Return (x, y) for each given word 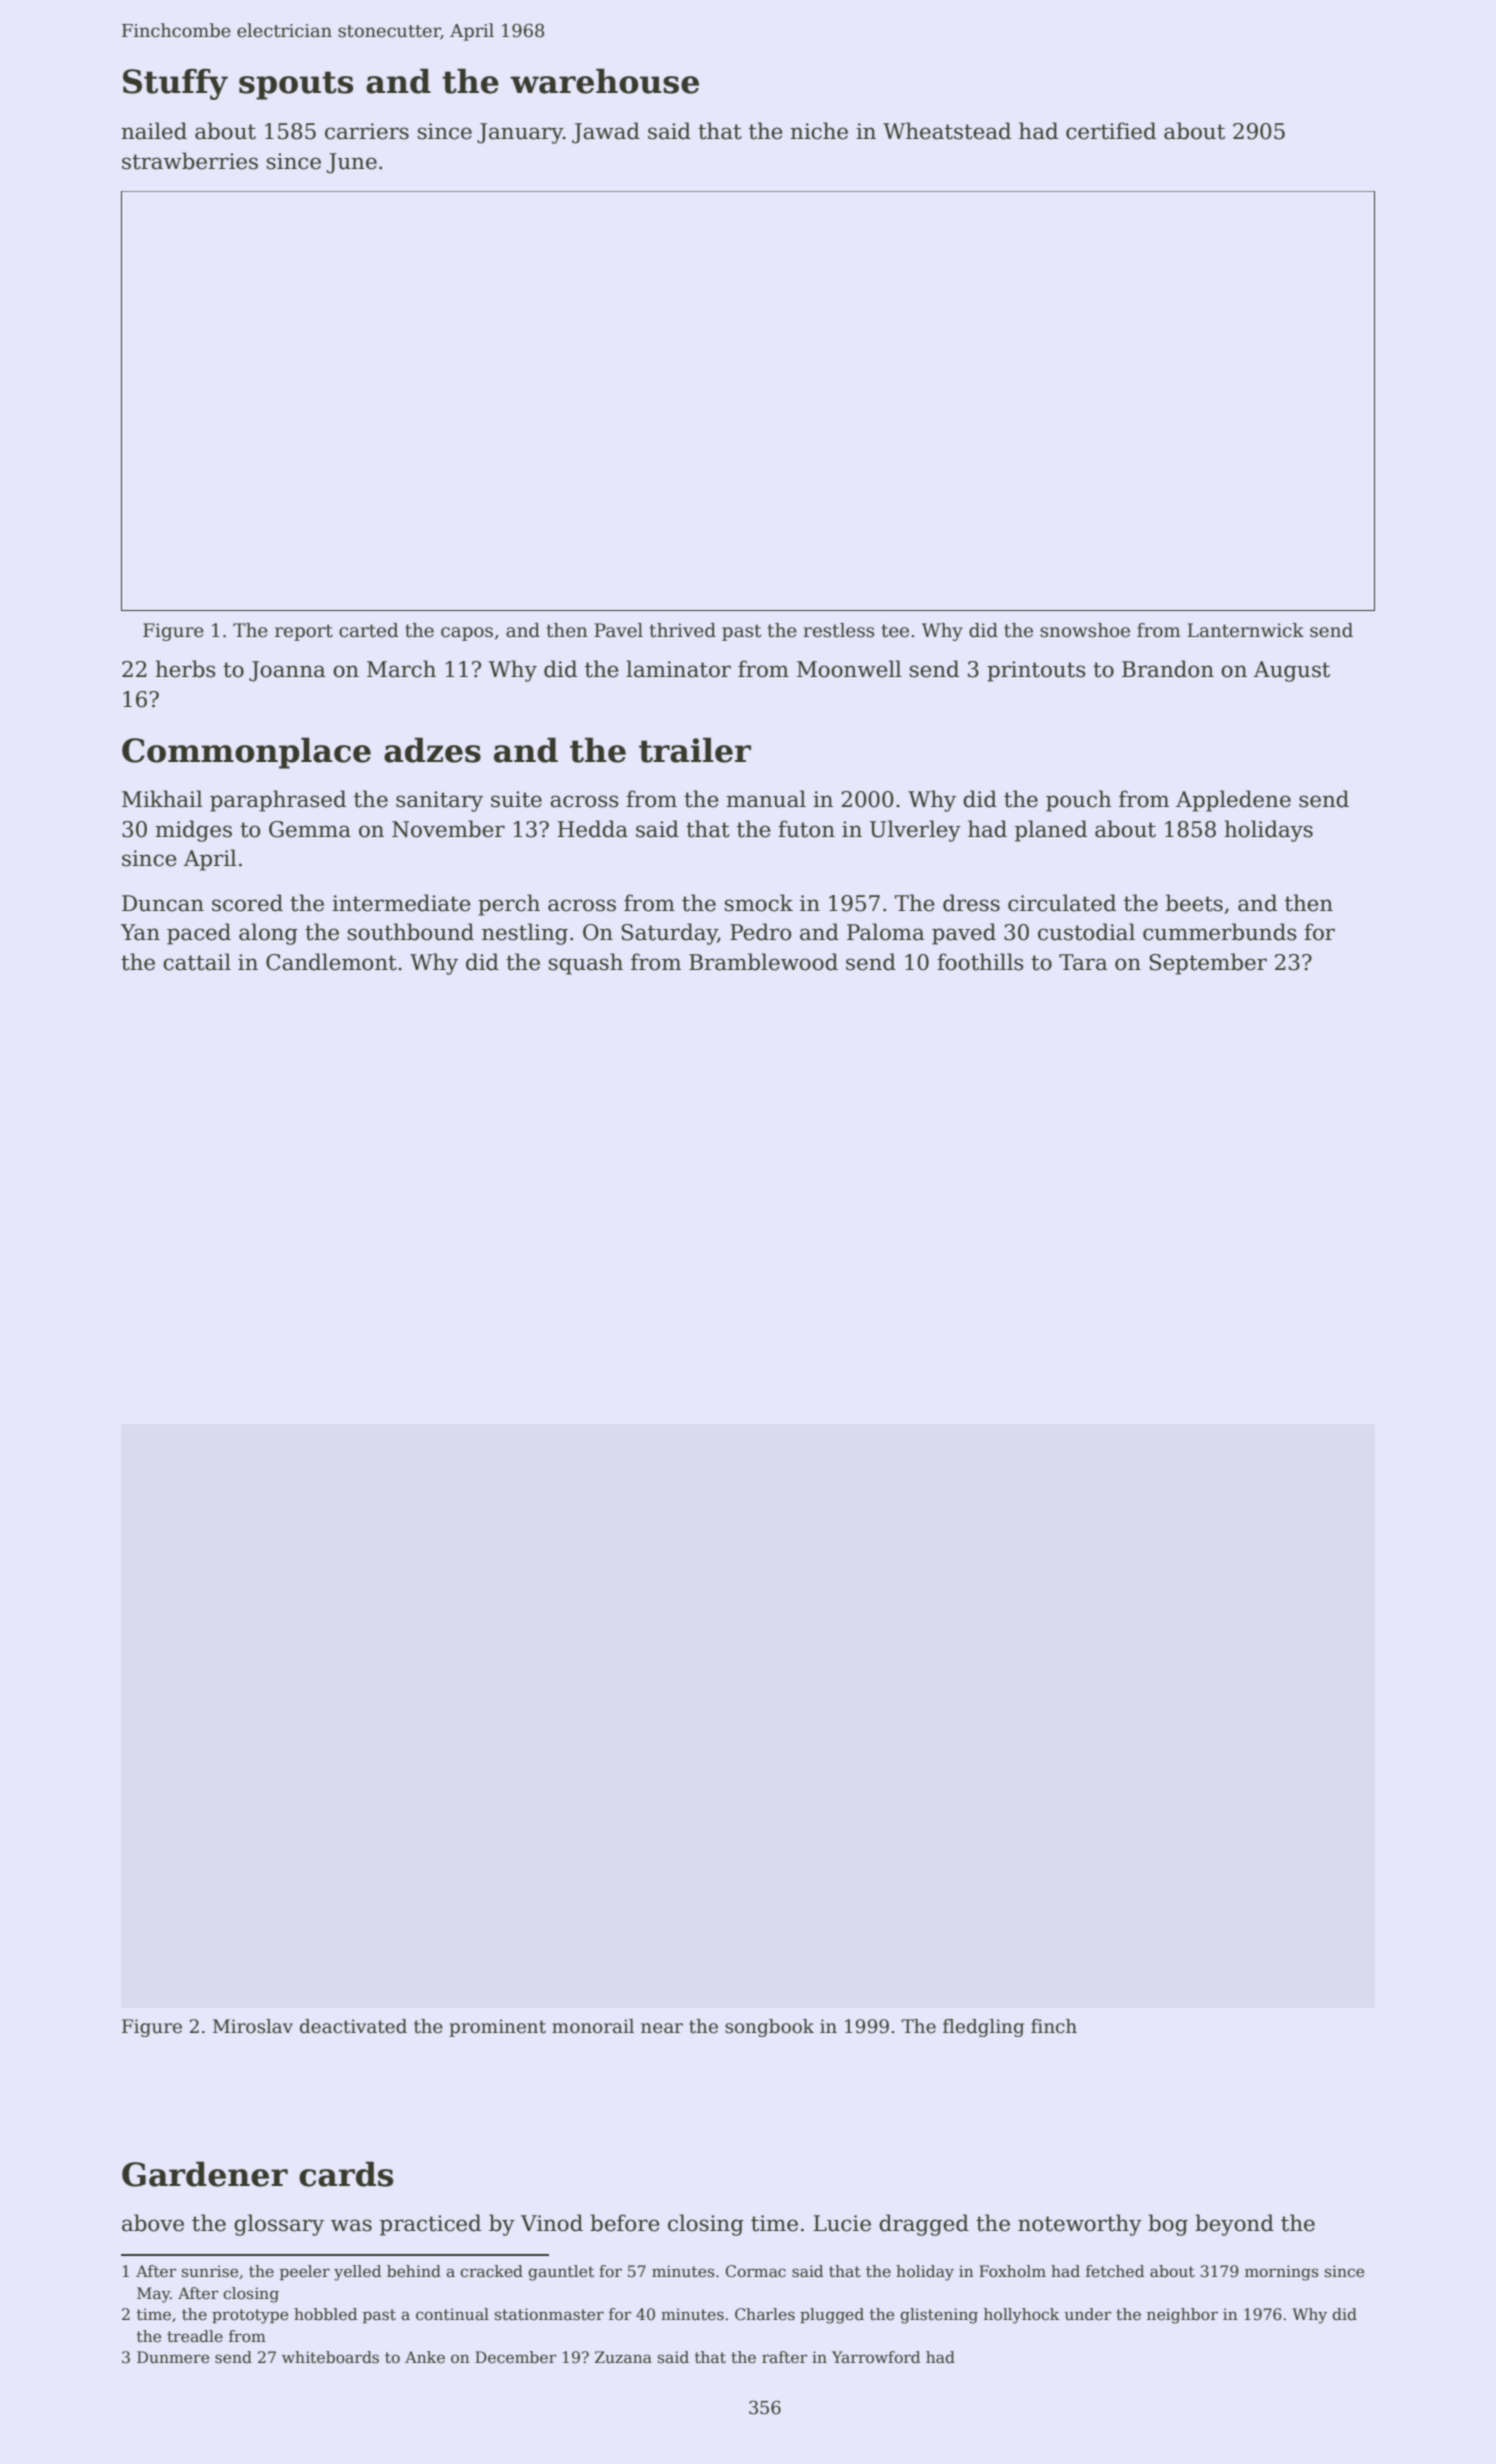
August (1292, 671)
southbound (411, 932)
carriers (367, 131)
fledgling (983, 2028)
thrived (682, 630)
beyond (1234, 2225)
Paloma (885, 932)
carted (369, 630)
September (1208, 964)
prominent (497, 2028)
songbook (769, 2028)
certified (1111, 131)
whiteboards (330, 2357)
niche (819, 131)
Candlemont (331, 962)
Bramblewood (763, 962)
